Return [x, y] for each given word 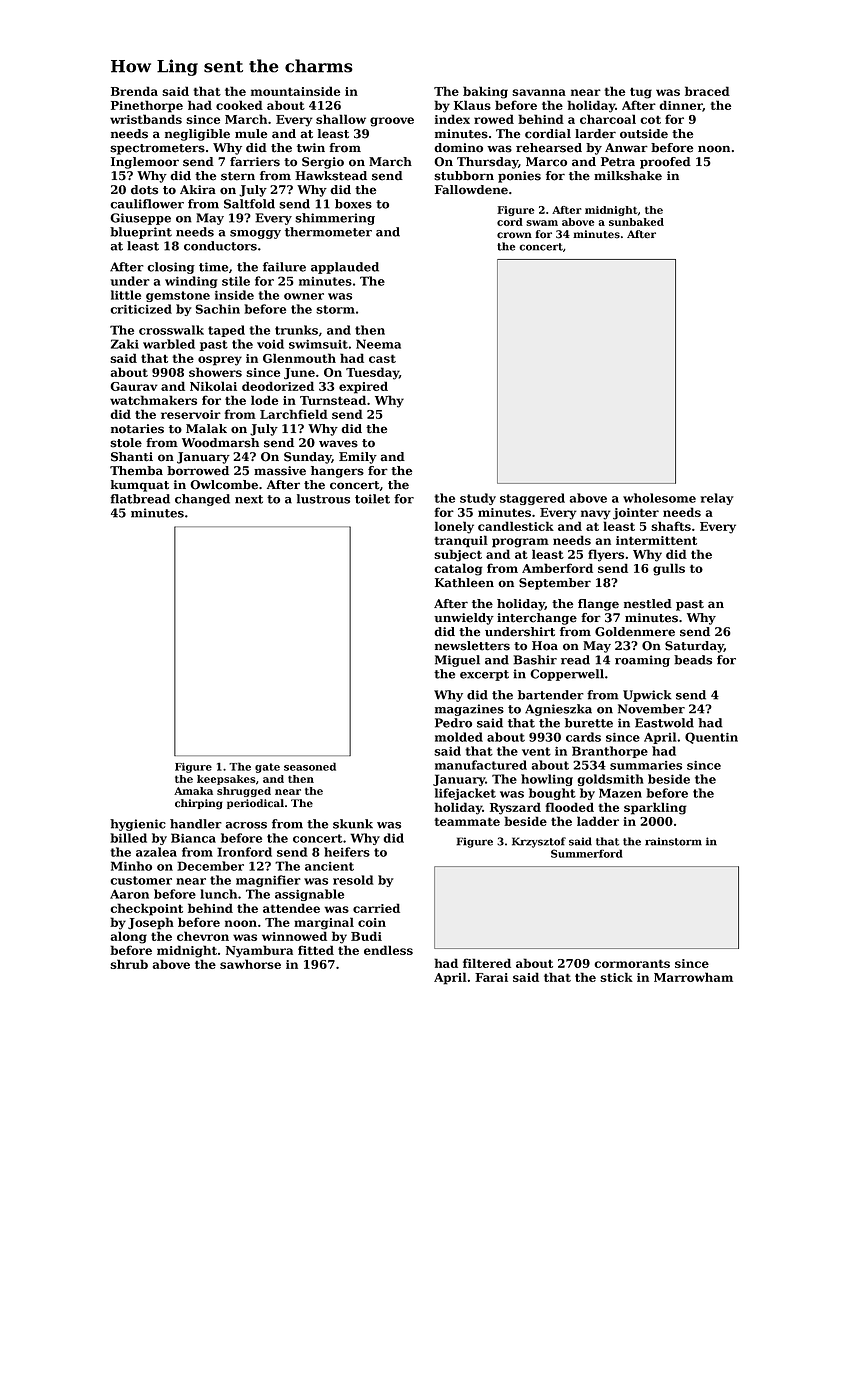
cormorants [632, 963]
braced [707, 91]
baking [485, 92]
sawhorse [250, 964]
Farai [491, 977]
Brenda [134, 91]
